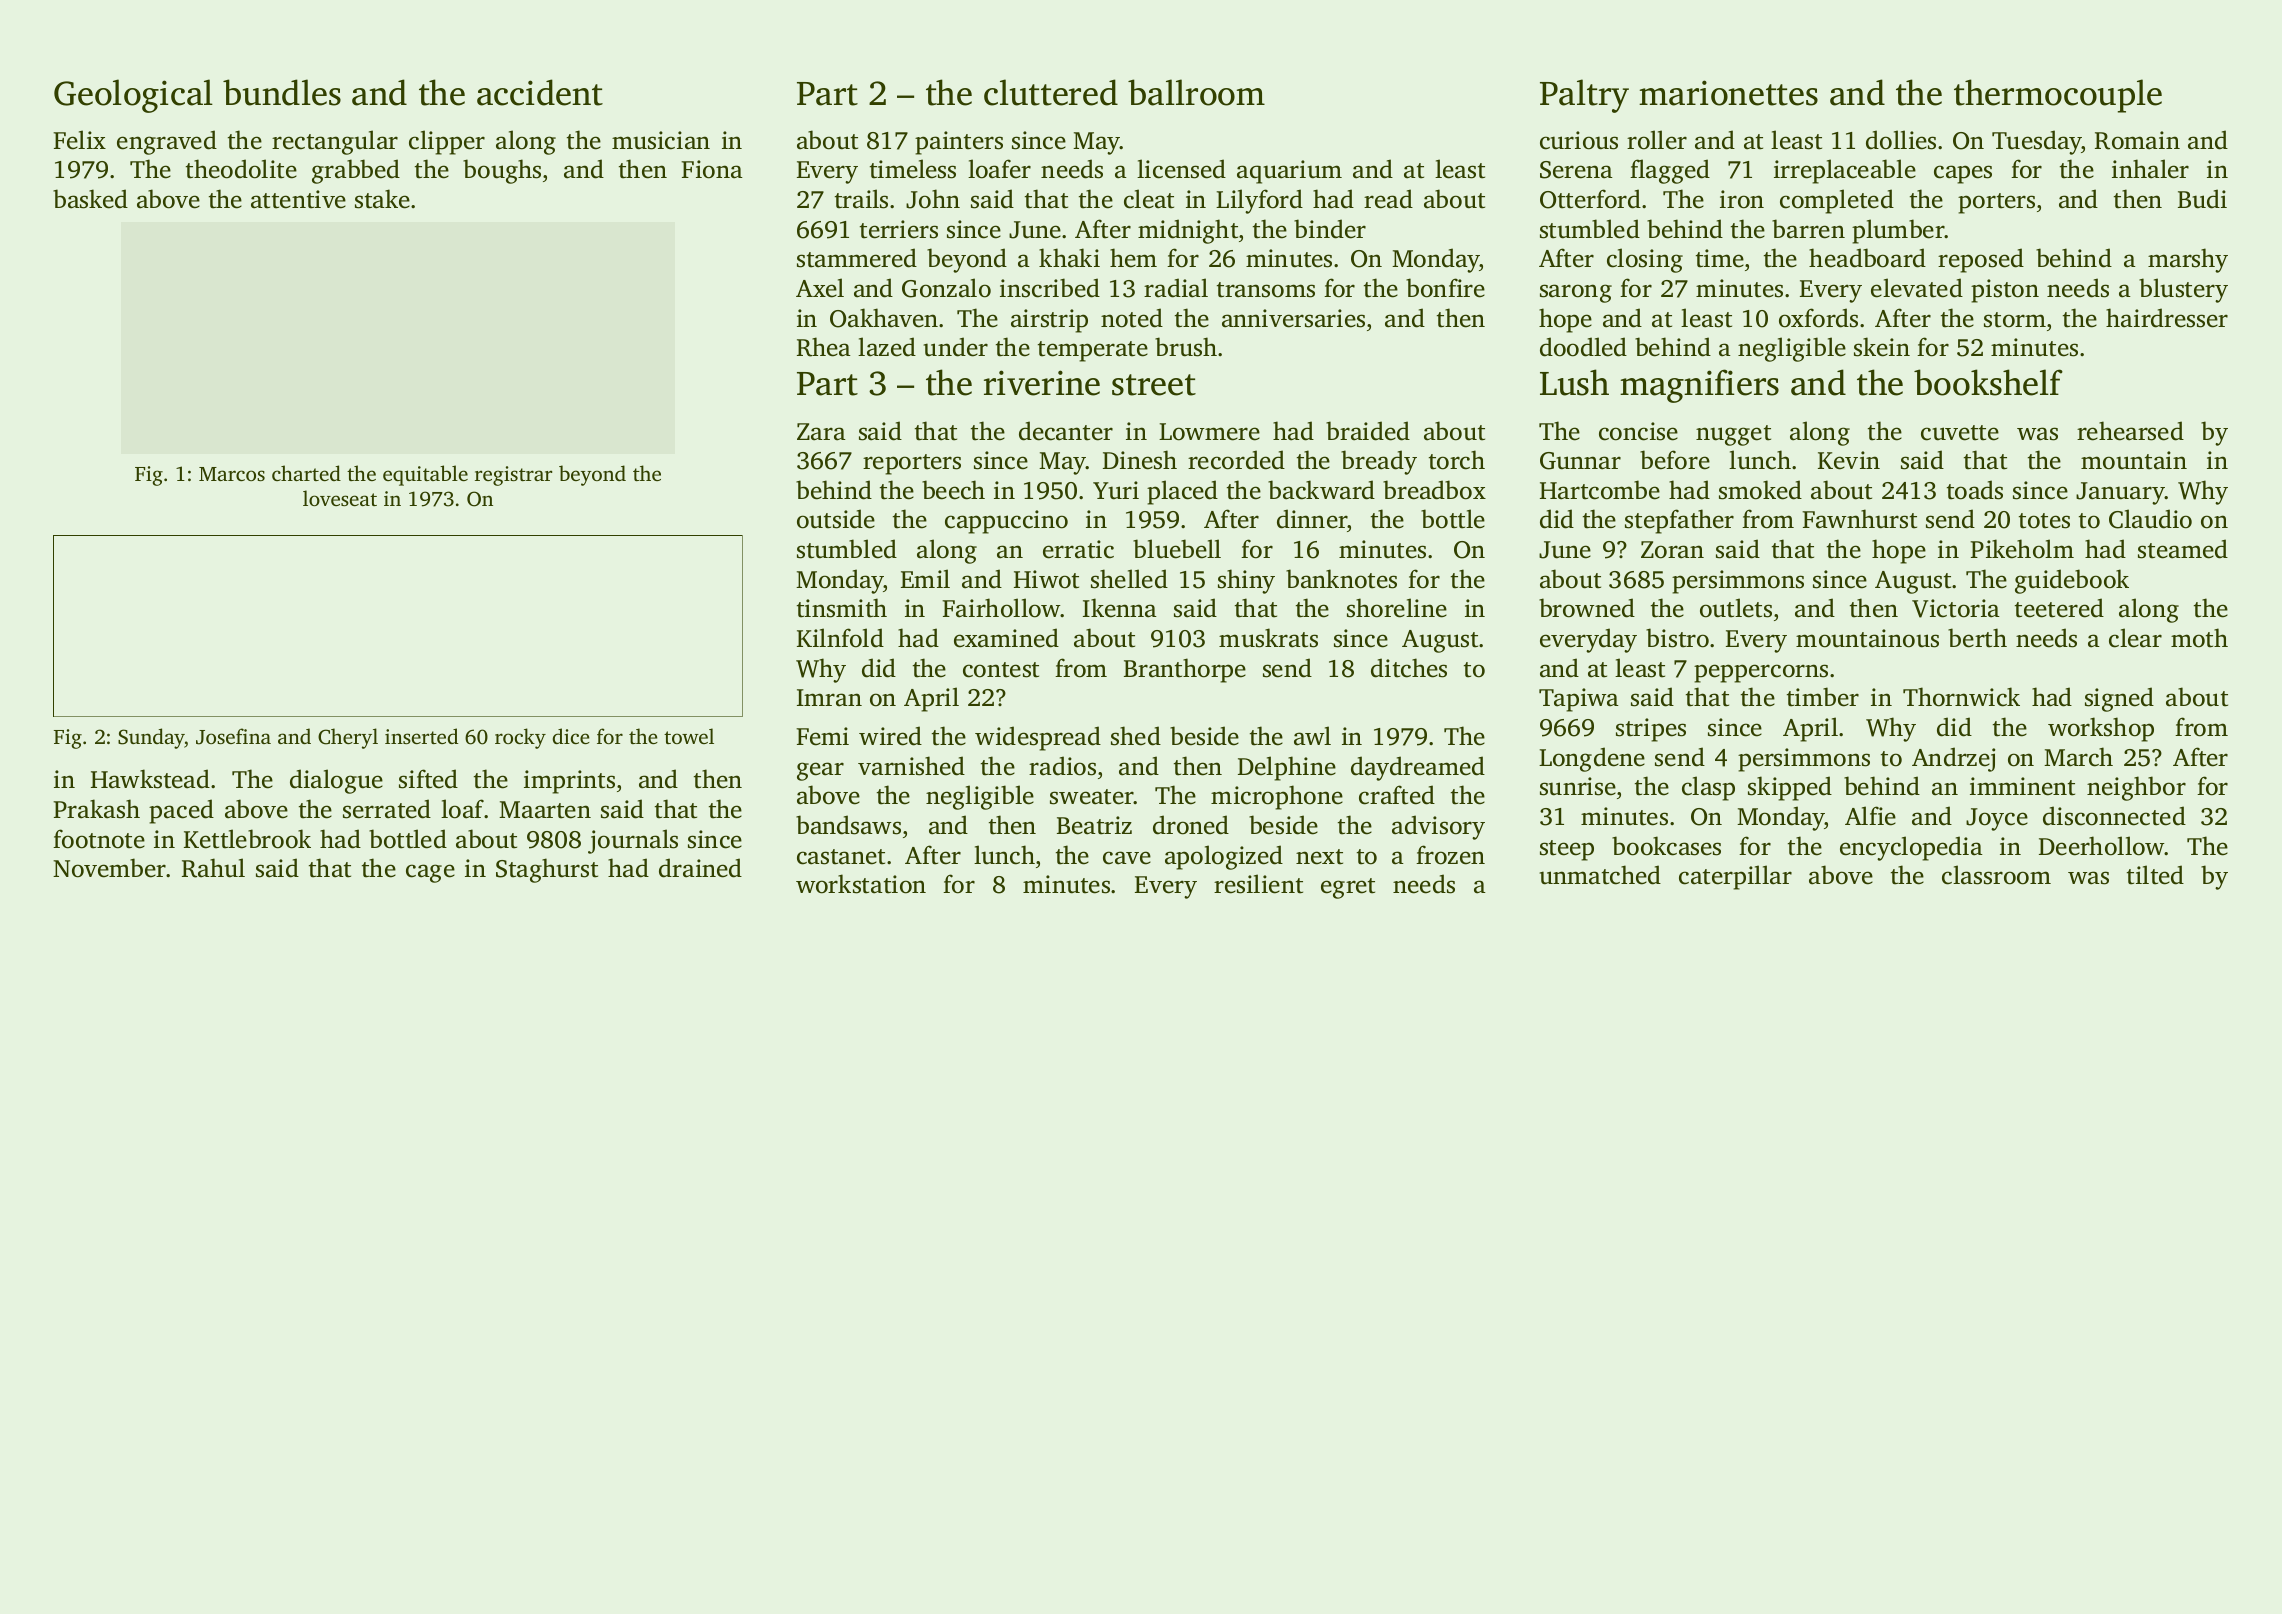 The image size is (2282, 1614). I want to click on Kilnfold, so click(840, 638).
